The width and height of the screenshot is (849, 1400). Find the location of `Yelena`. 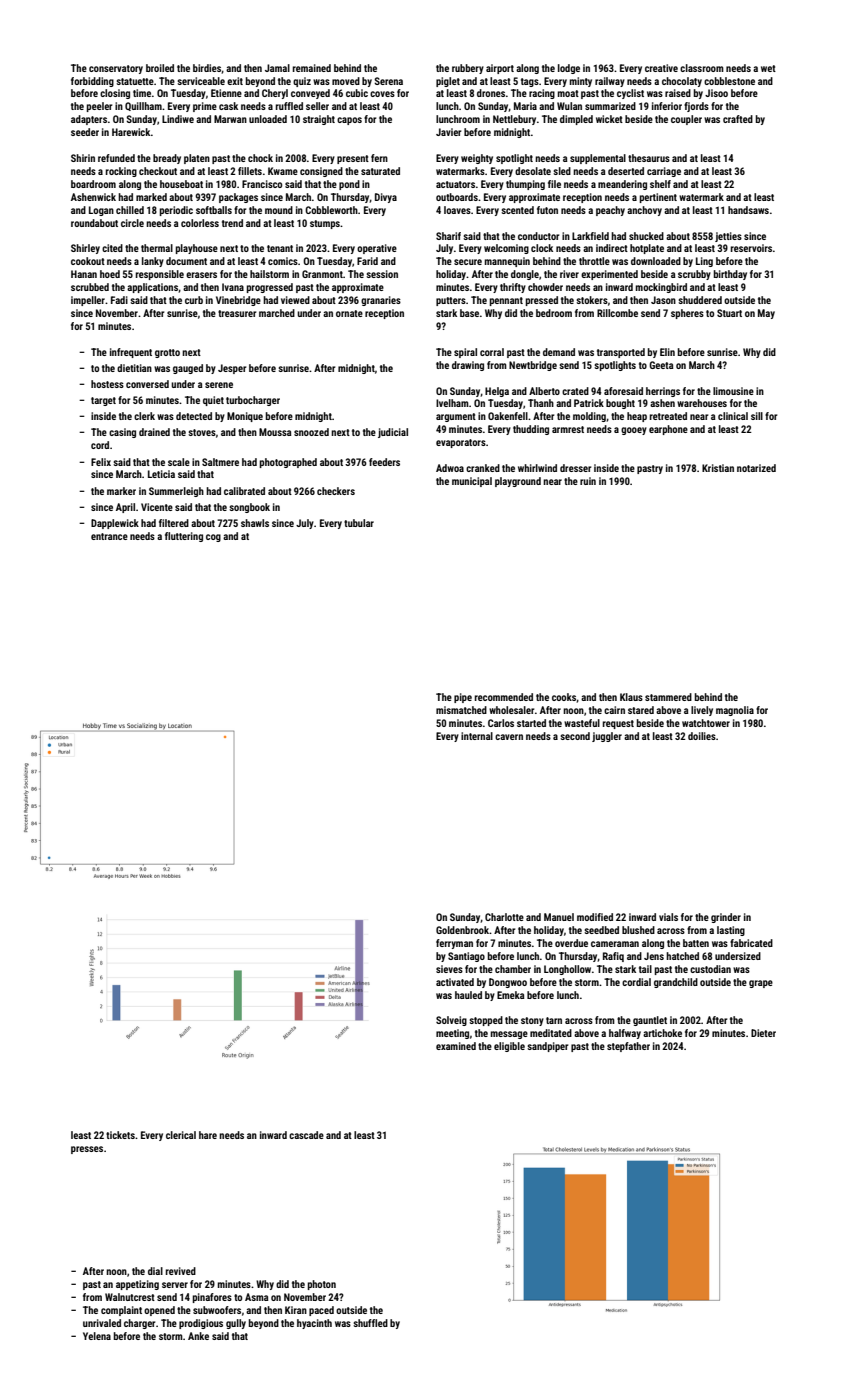

Yelena is located at coordinates (97, 1336).
